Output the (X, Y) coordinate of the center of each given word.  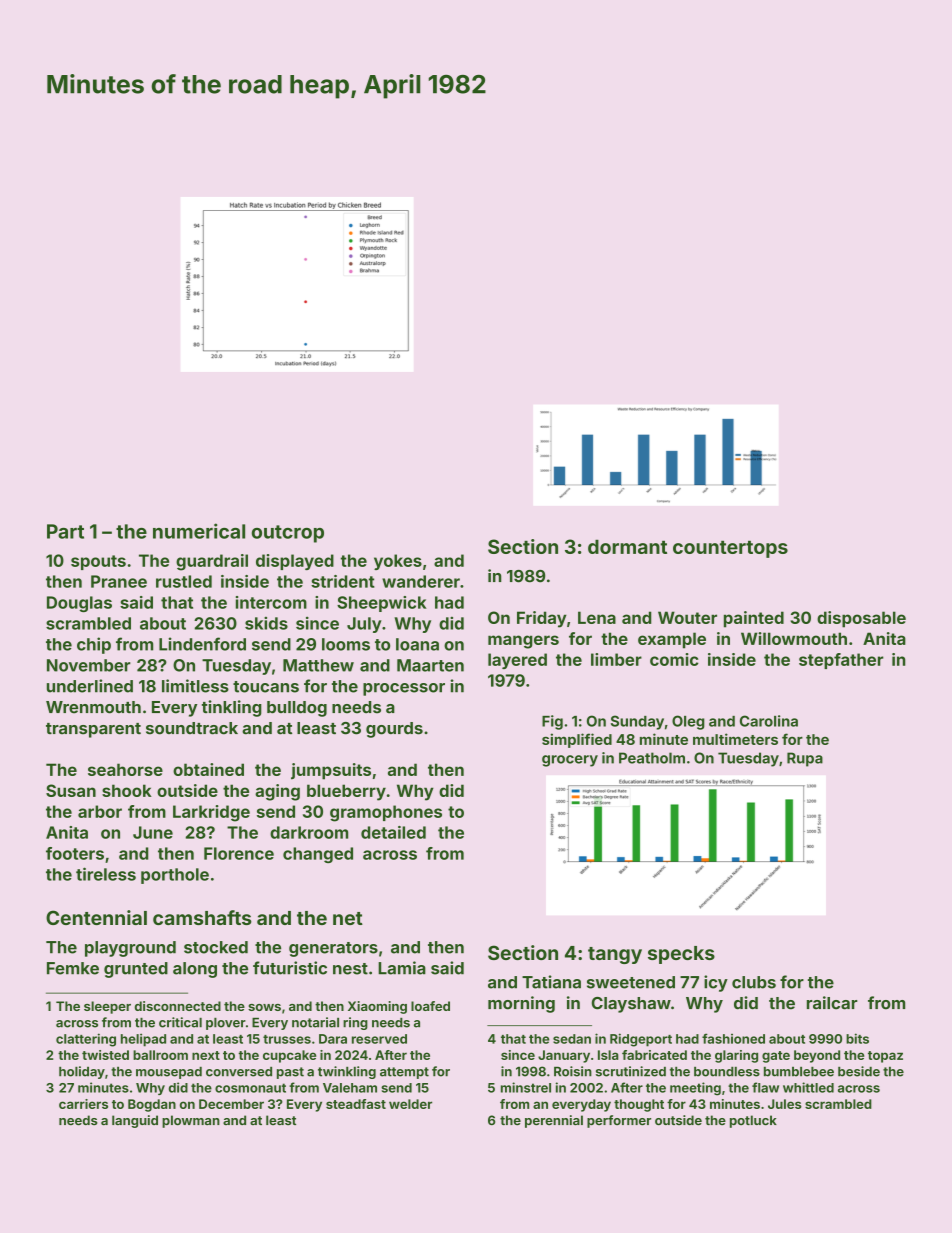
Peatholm (652, 758)
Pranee (119, 581)
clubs (754, 982)
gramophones (386, 813)
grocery (570, 761)
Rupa (805, 759)
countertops (730, 549)
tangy (615, 955)
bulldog (297, 709)
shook (127, 790)
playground (130, 949)
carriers (83, 1104)
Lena (597, 617)
